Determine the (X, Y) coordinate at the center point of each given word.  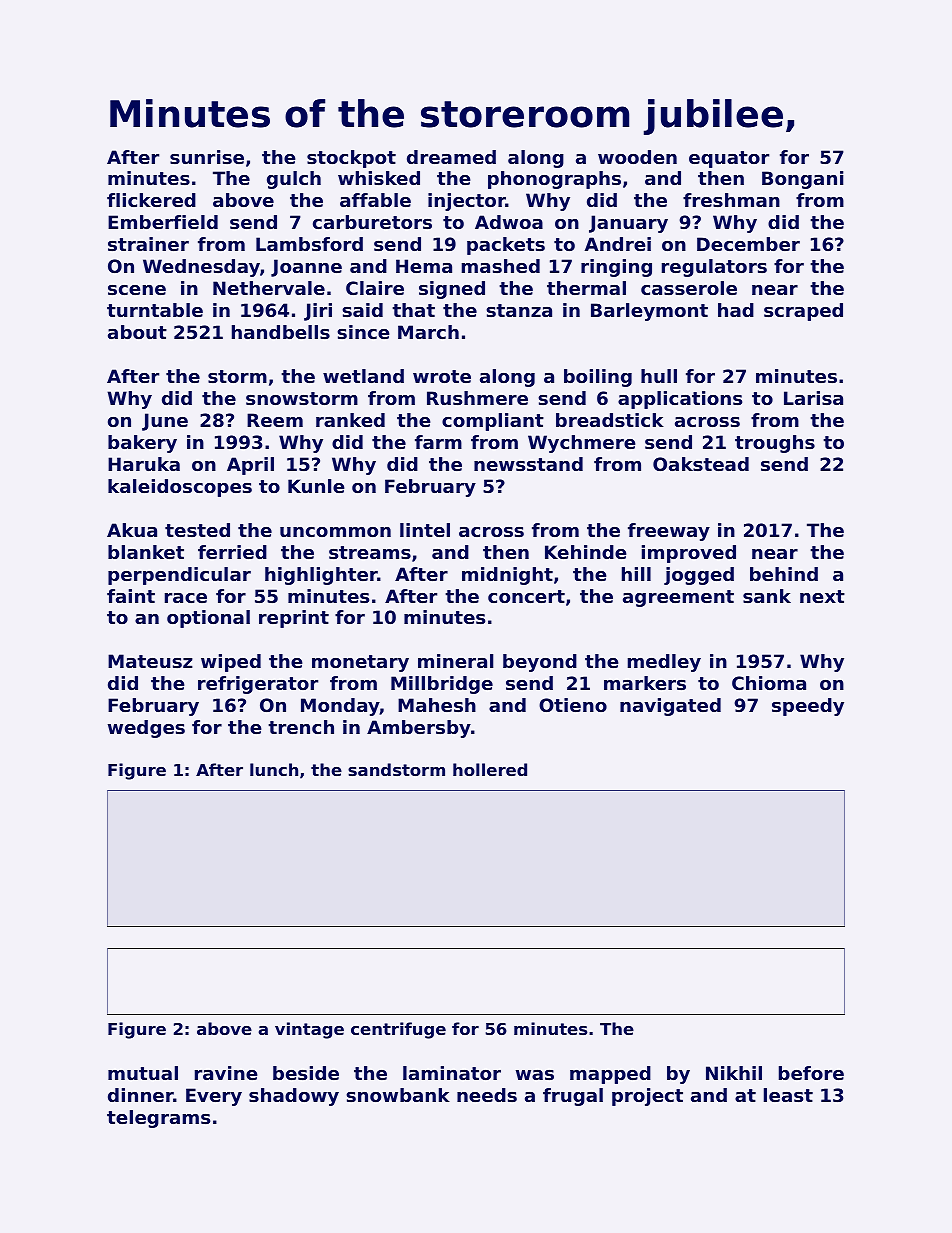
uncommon (335, 532)
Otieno (573, 705)
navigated (670, 707)
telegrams (158, 1119)
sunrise (207, 157)
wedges (146, 729)
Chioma (769, 683)
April (250, 466)
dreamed (451, 157)
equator (729, 159)
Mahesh (437, 705)
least (788, 1095)
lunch (274, 769)
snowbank (398, 1095)
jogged (699, 576)
